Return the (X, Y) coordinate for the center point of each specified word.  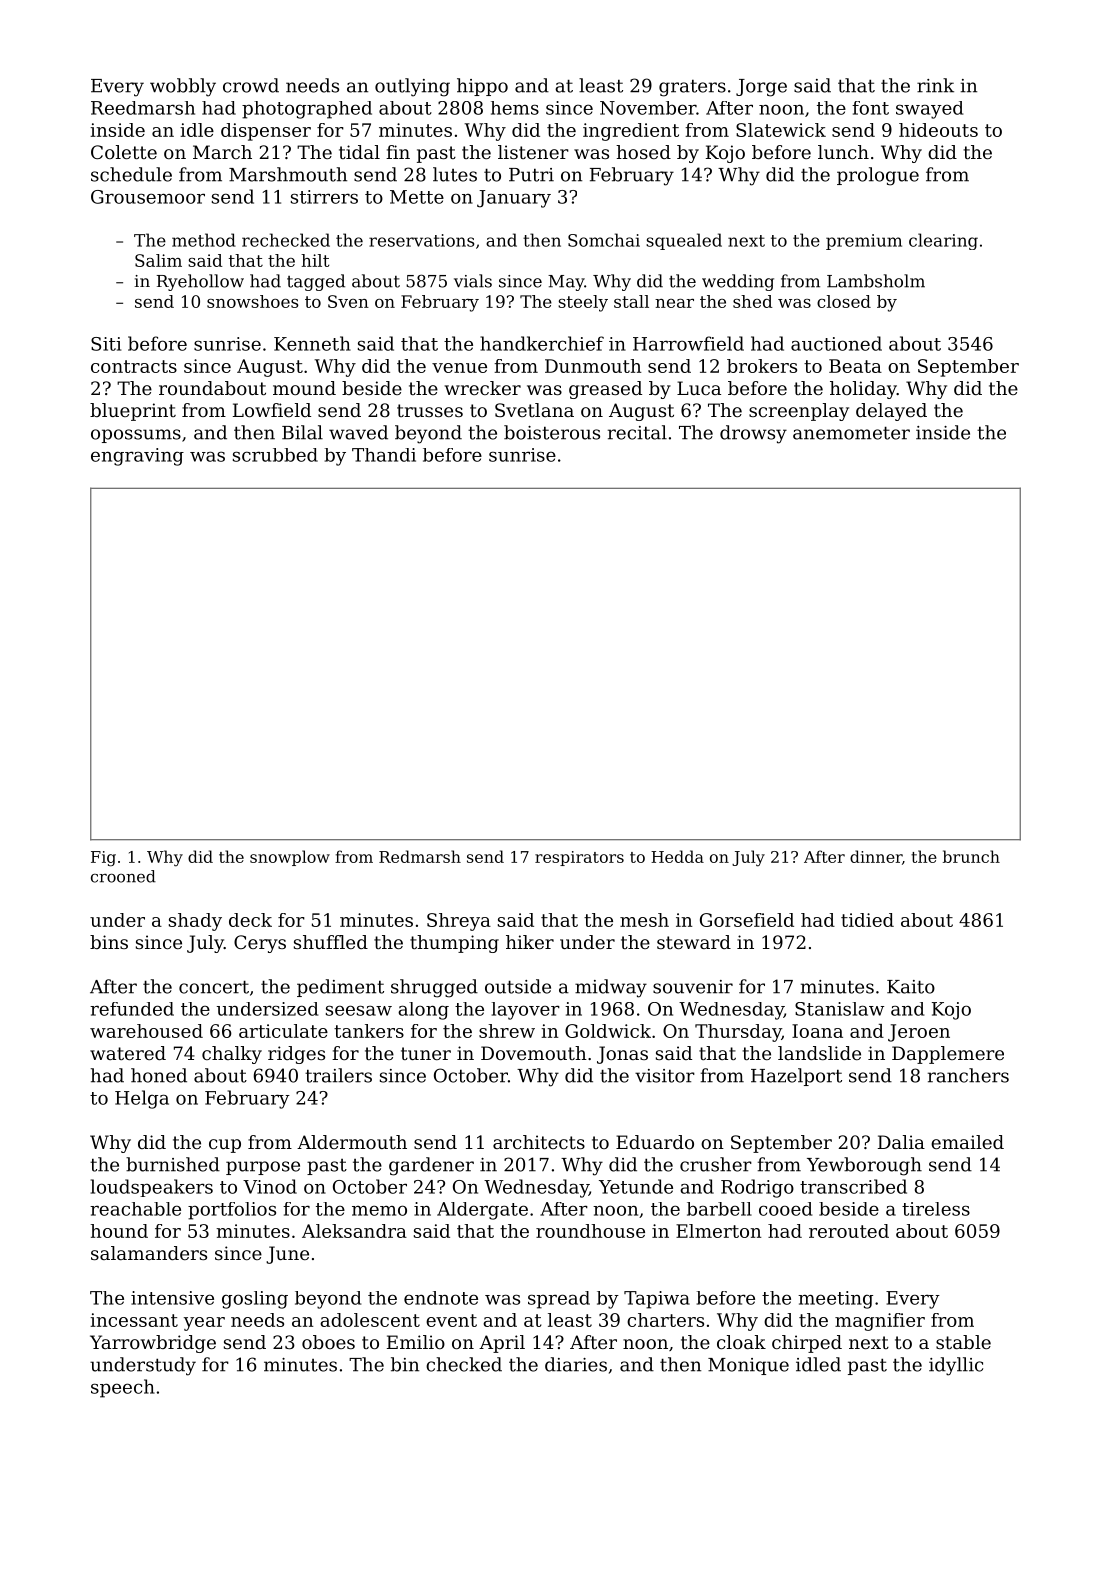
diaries (576, 1364)
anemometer (851, 433)
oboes (328, 1342)
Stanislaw (839, 1009)
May (566, 283)
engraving (137, 457)
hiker (530, 942)
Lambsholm (876, 281)
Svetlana (534, 410)
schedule (131, 174)
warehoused (146, 1031)
